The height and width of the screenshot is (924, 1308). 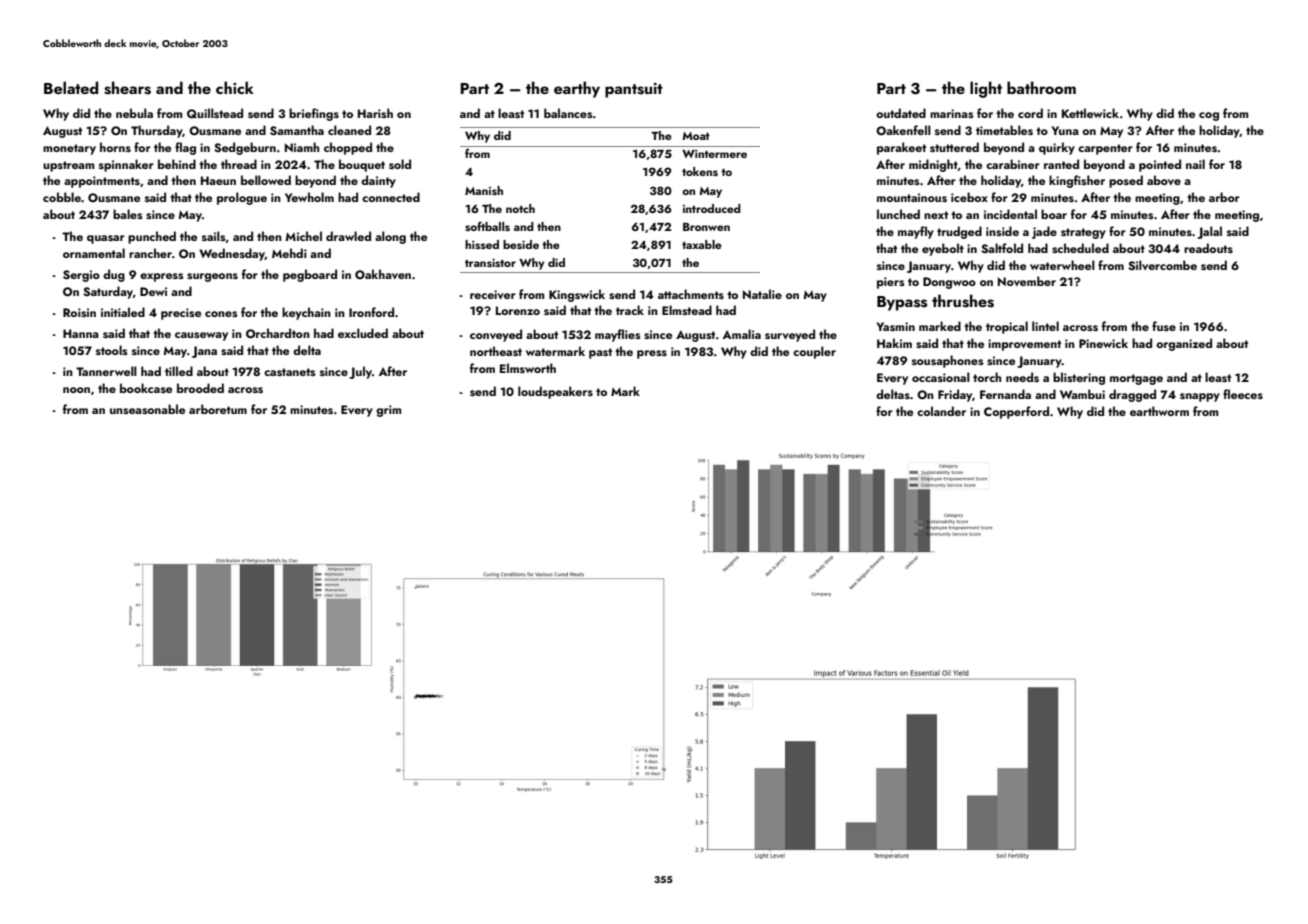 I want to click on Moat, so click(x=696, y=136).
